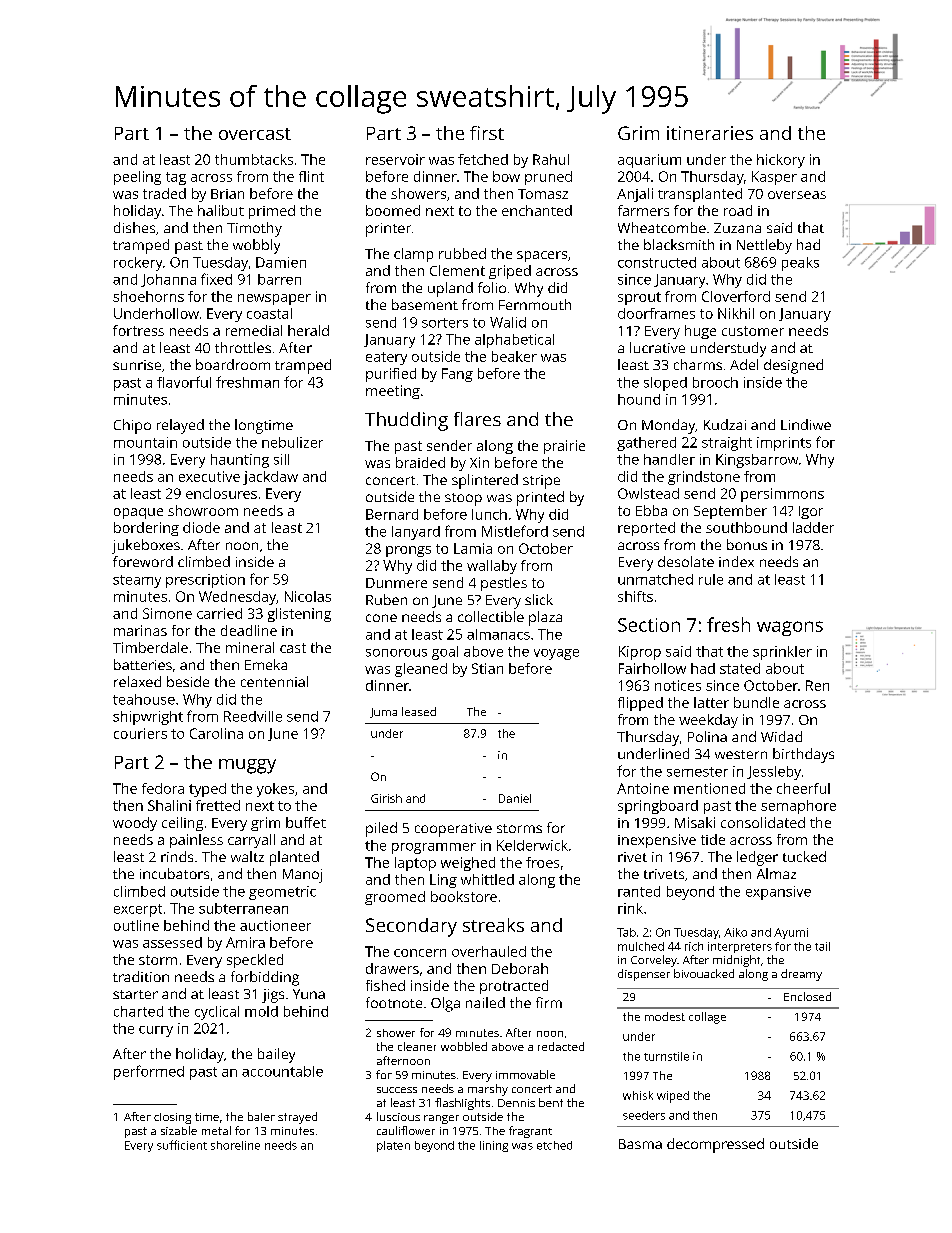  What do you see at coordinates (396, 583) in the page?
I see `Dunmere` at bounding box center [396, 583].
